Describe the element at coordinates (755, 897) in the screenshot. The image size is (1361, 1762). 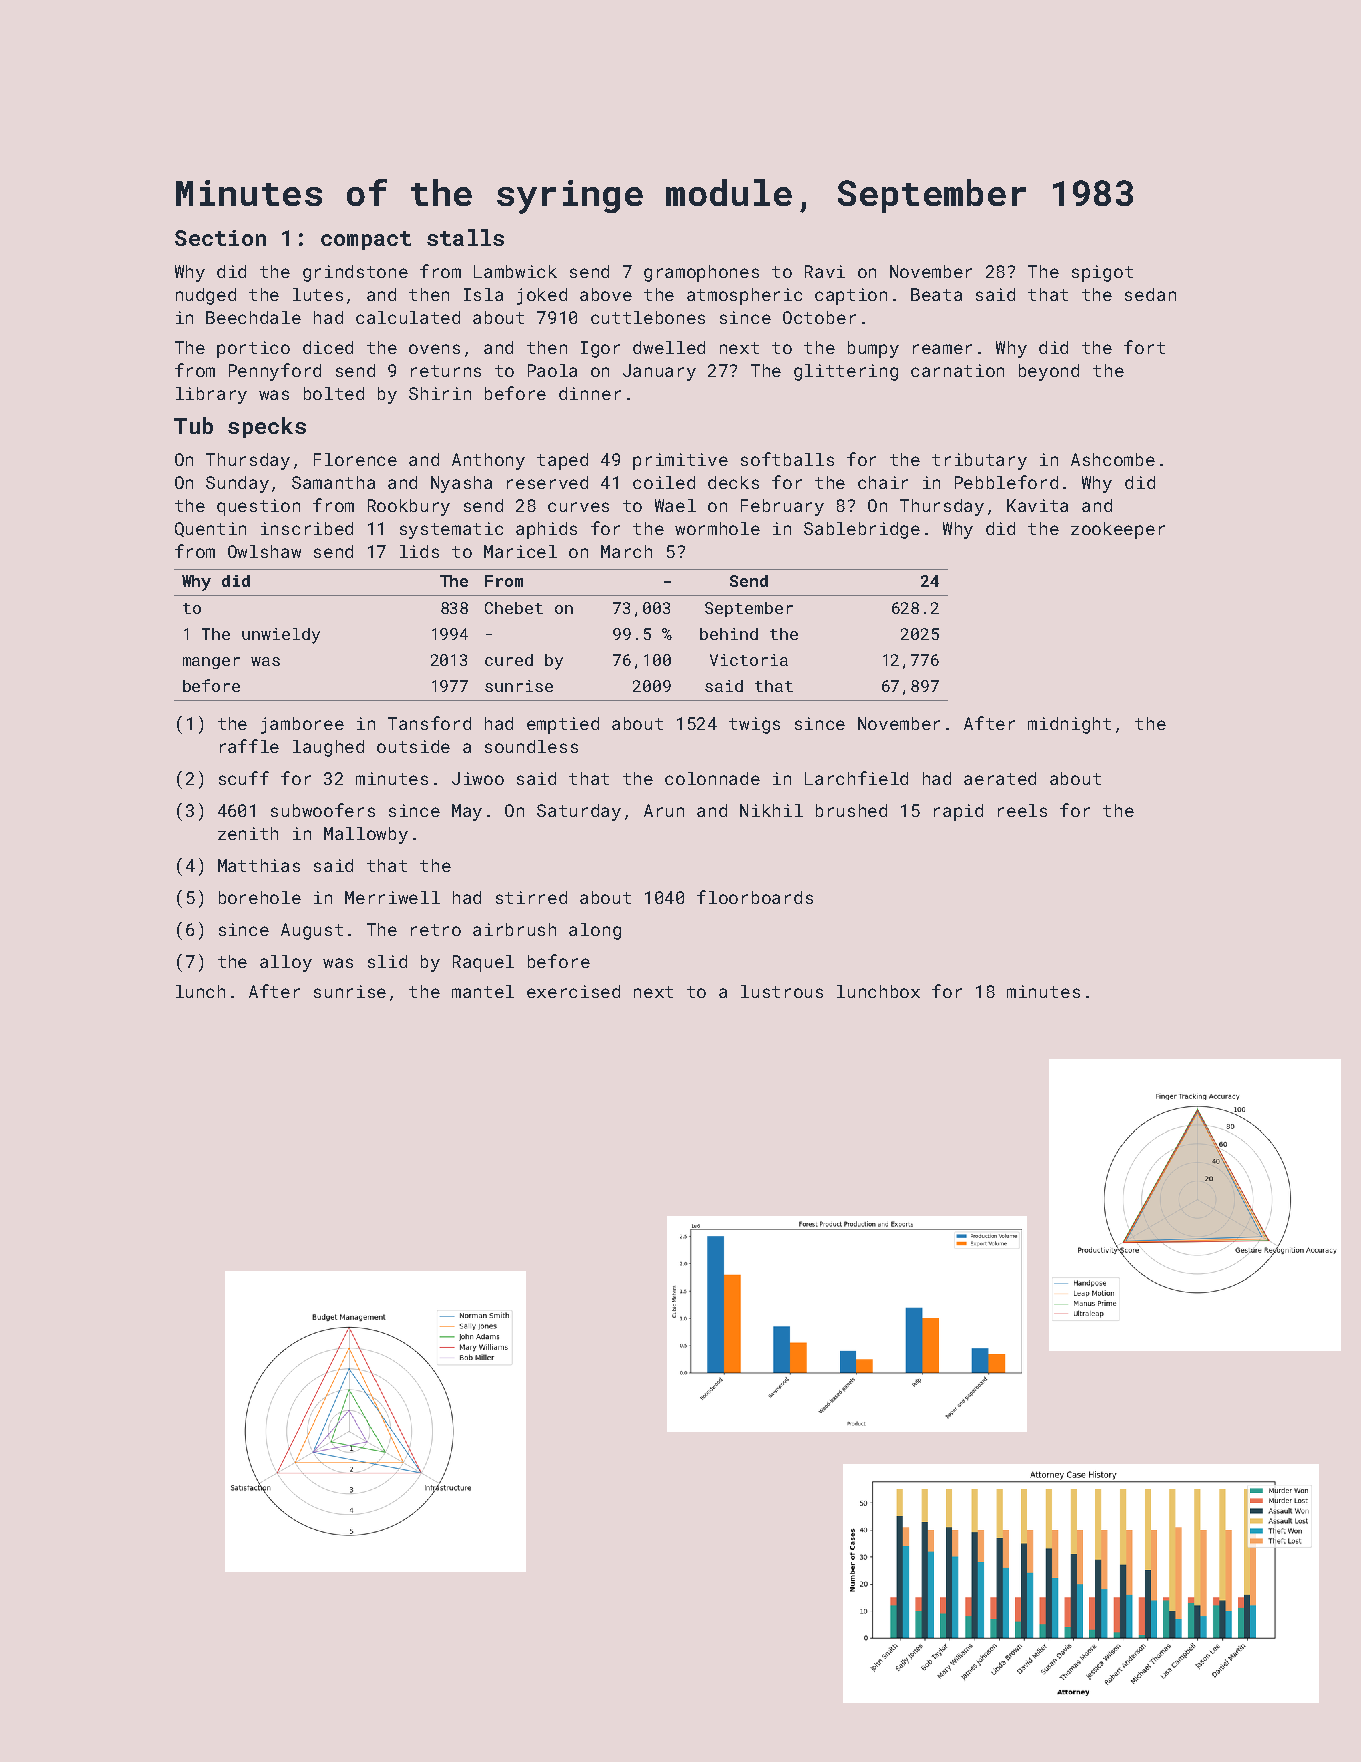
I see `floorboards` at that location.
